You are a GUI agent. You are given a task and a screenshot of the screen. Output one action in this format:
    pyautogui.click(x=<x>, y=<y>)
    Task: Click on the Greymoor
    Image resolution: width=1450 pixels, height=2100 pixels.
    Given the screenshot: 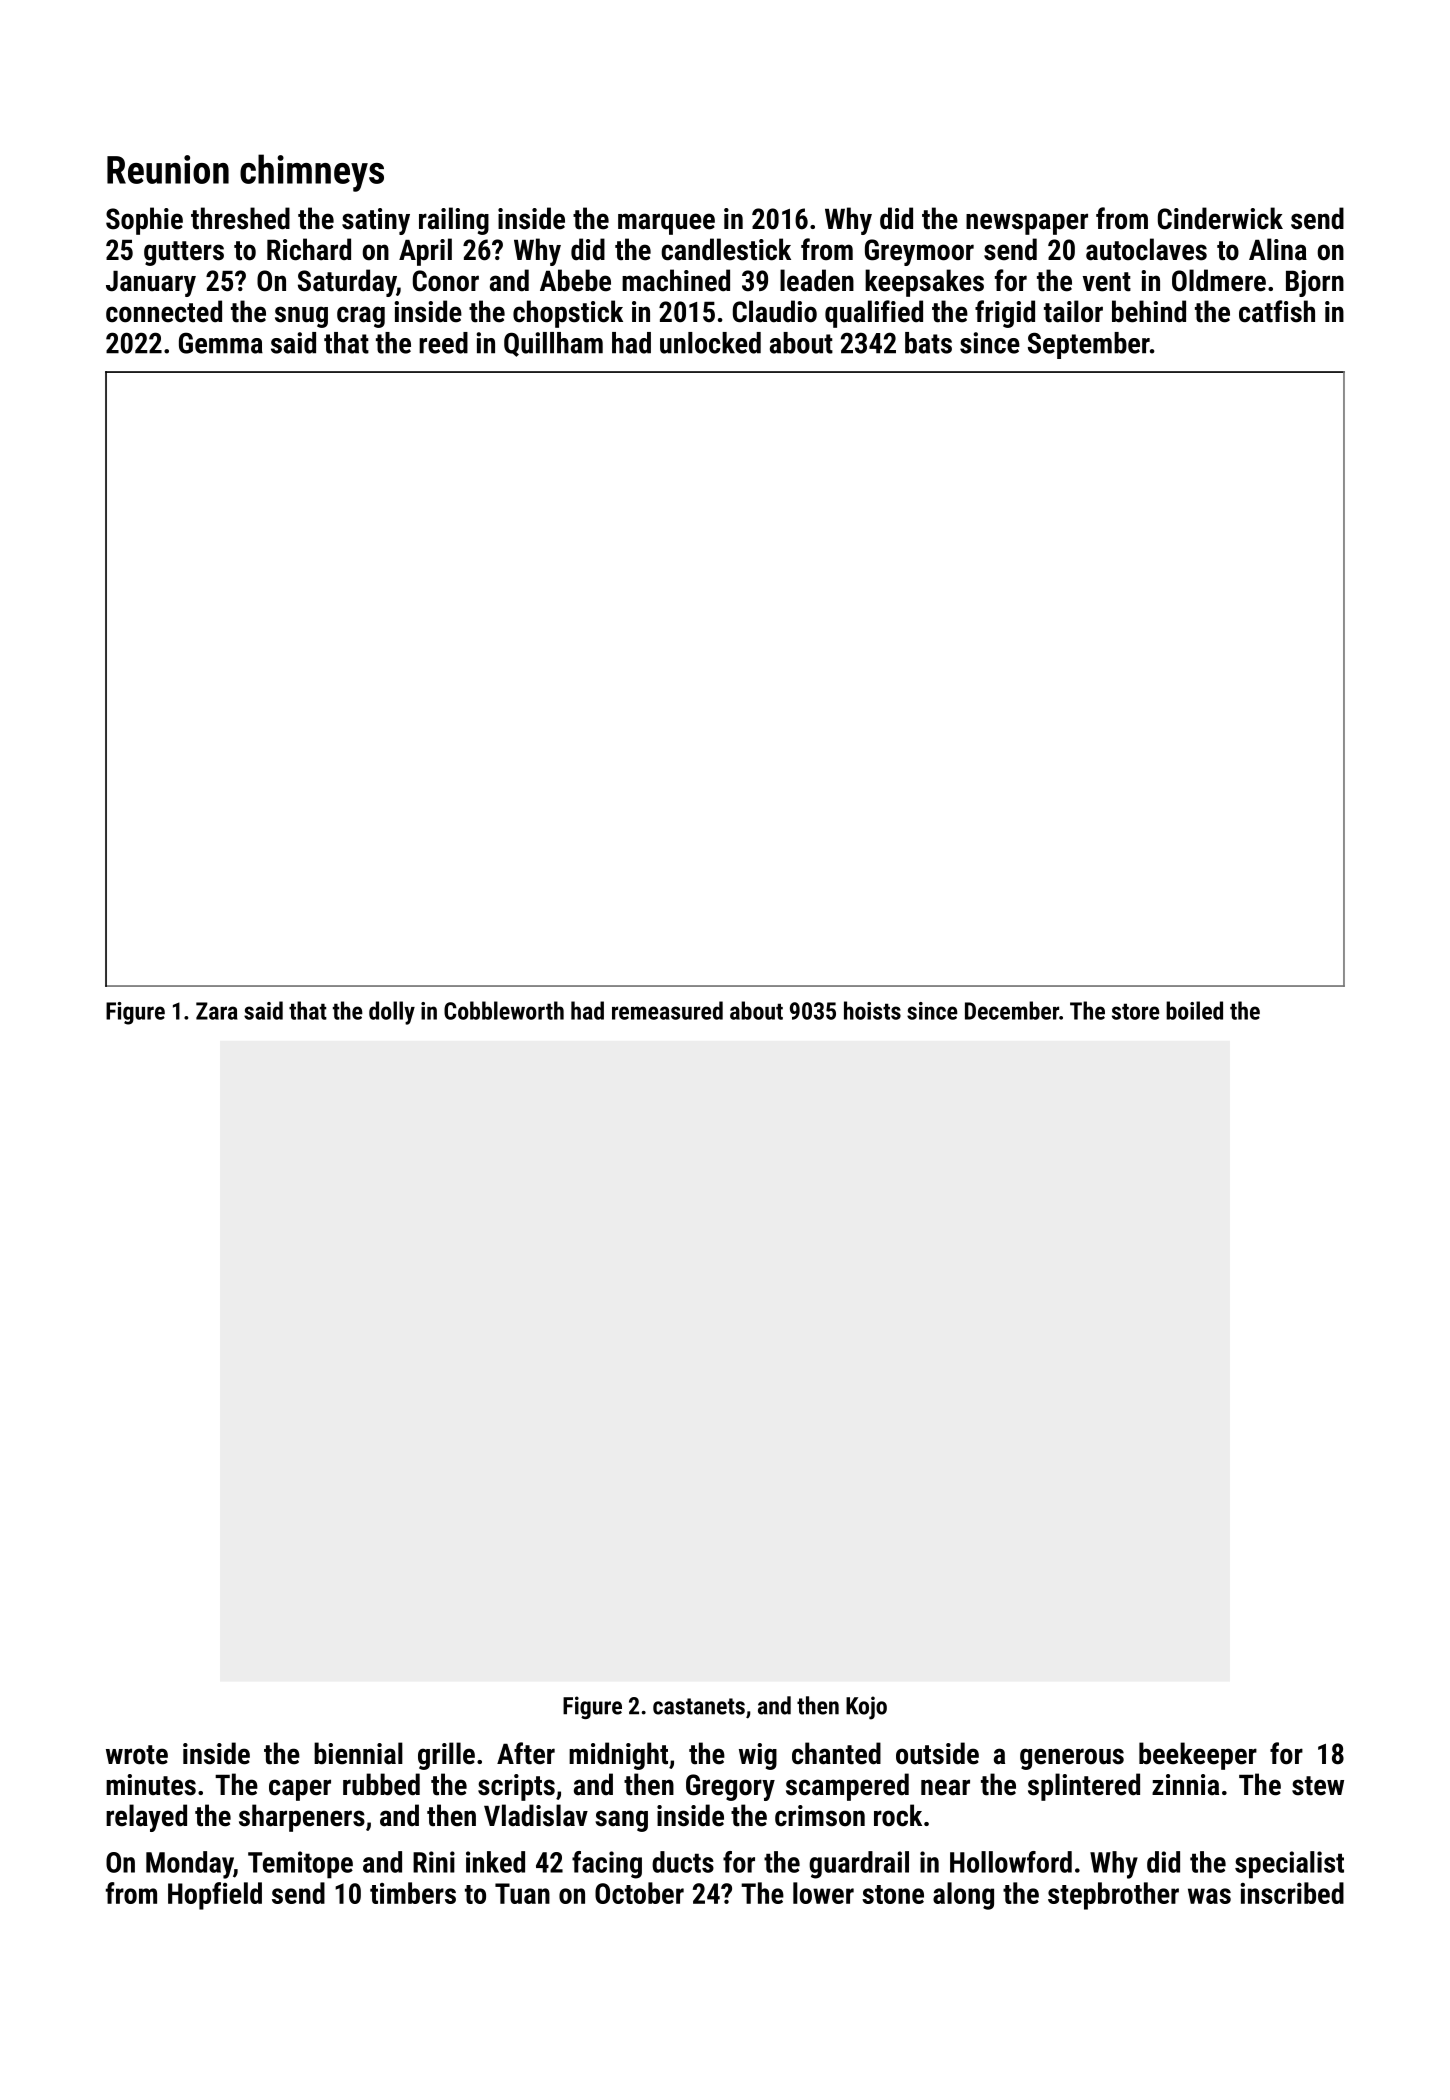 What is the action you would take?
    pyautogui.click(x=919, y=252)
